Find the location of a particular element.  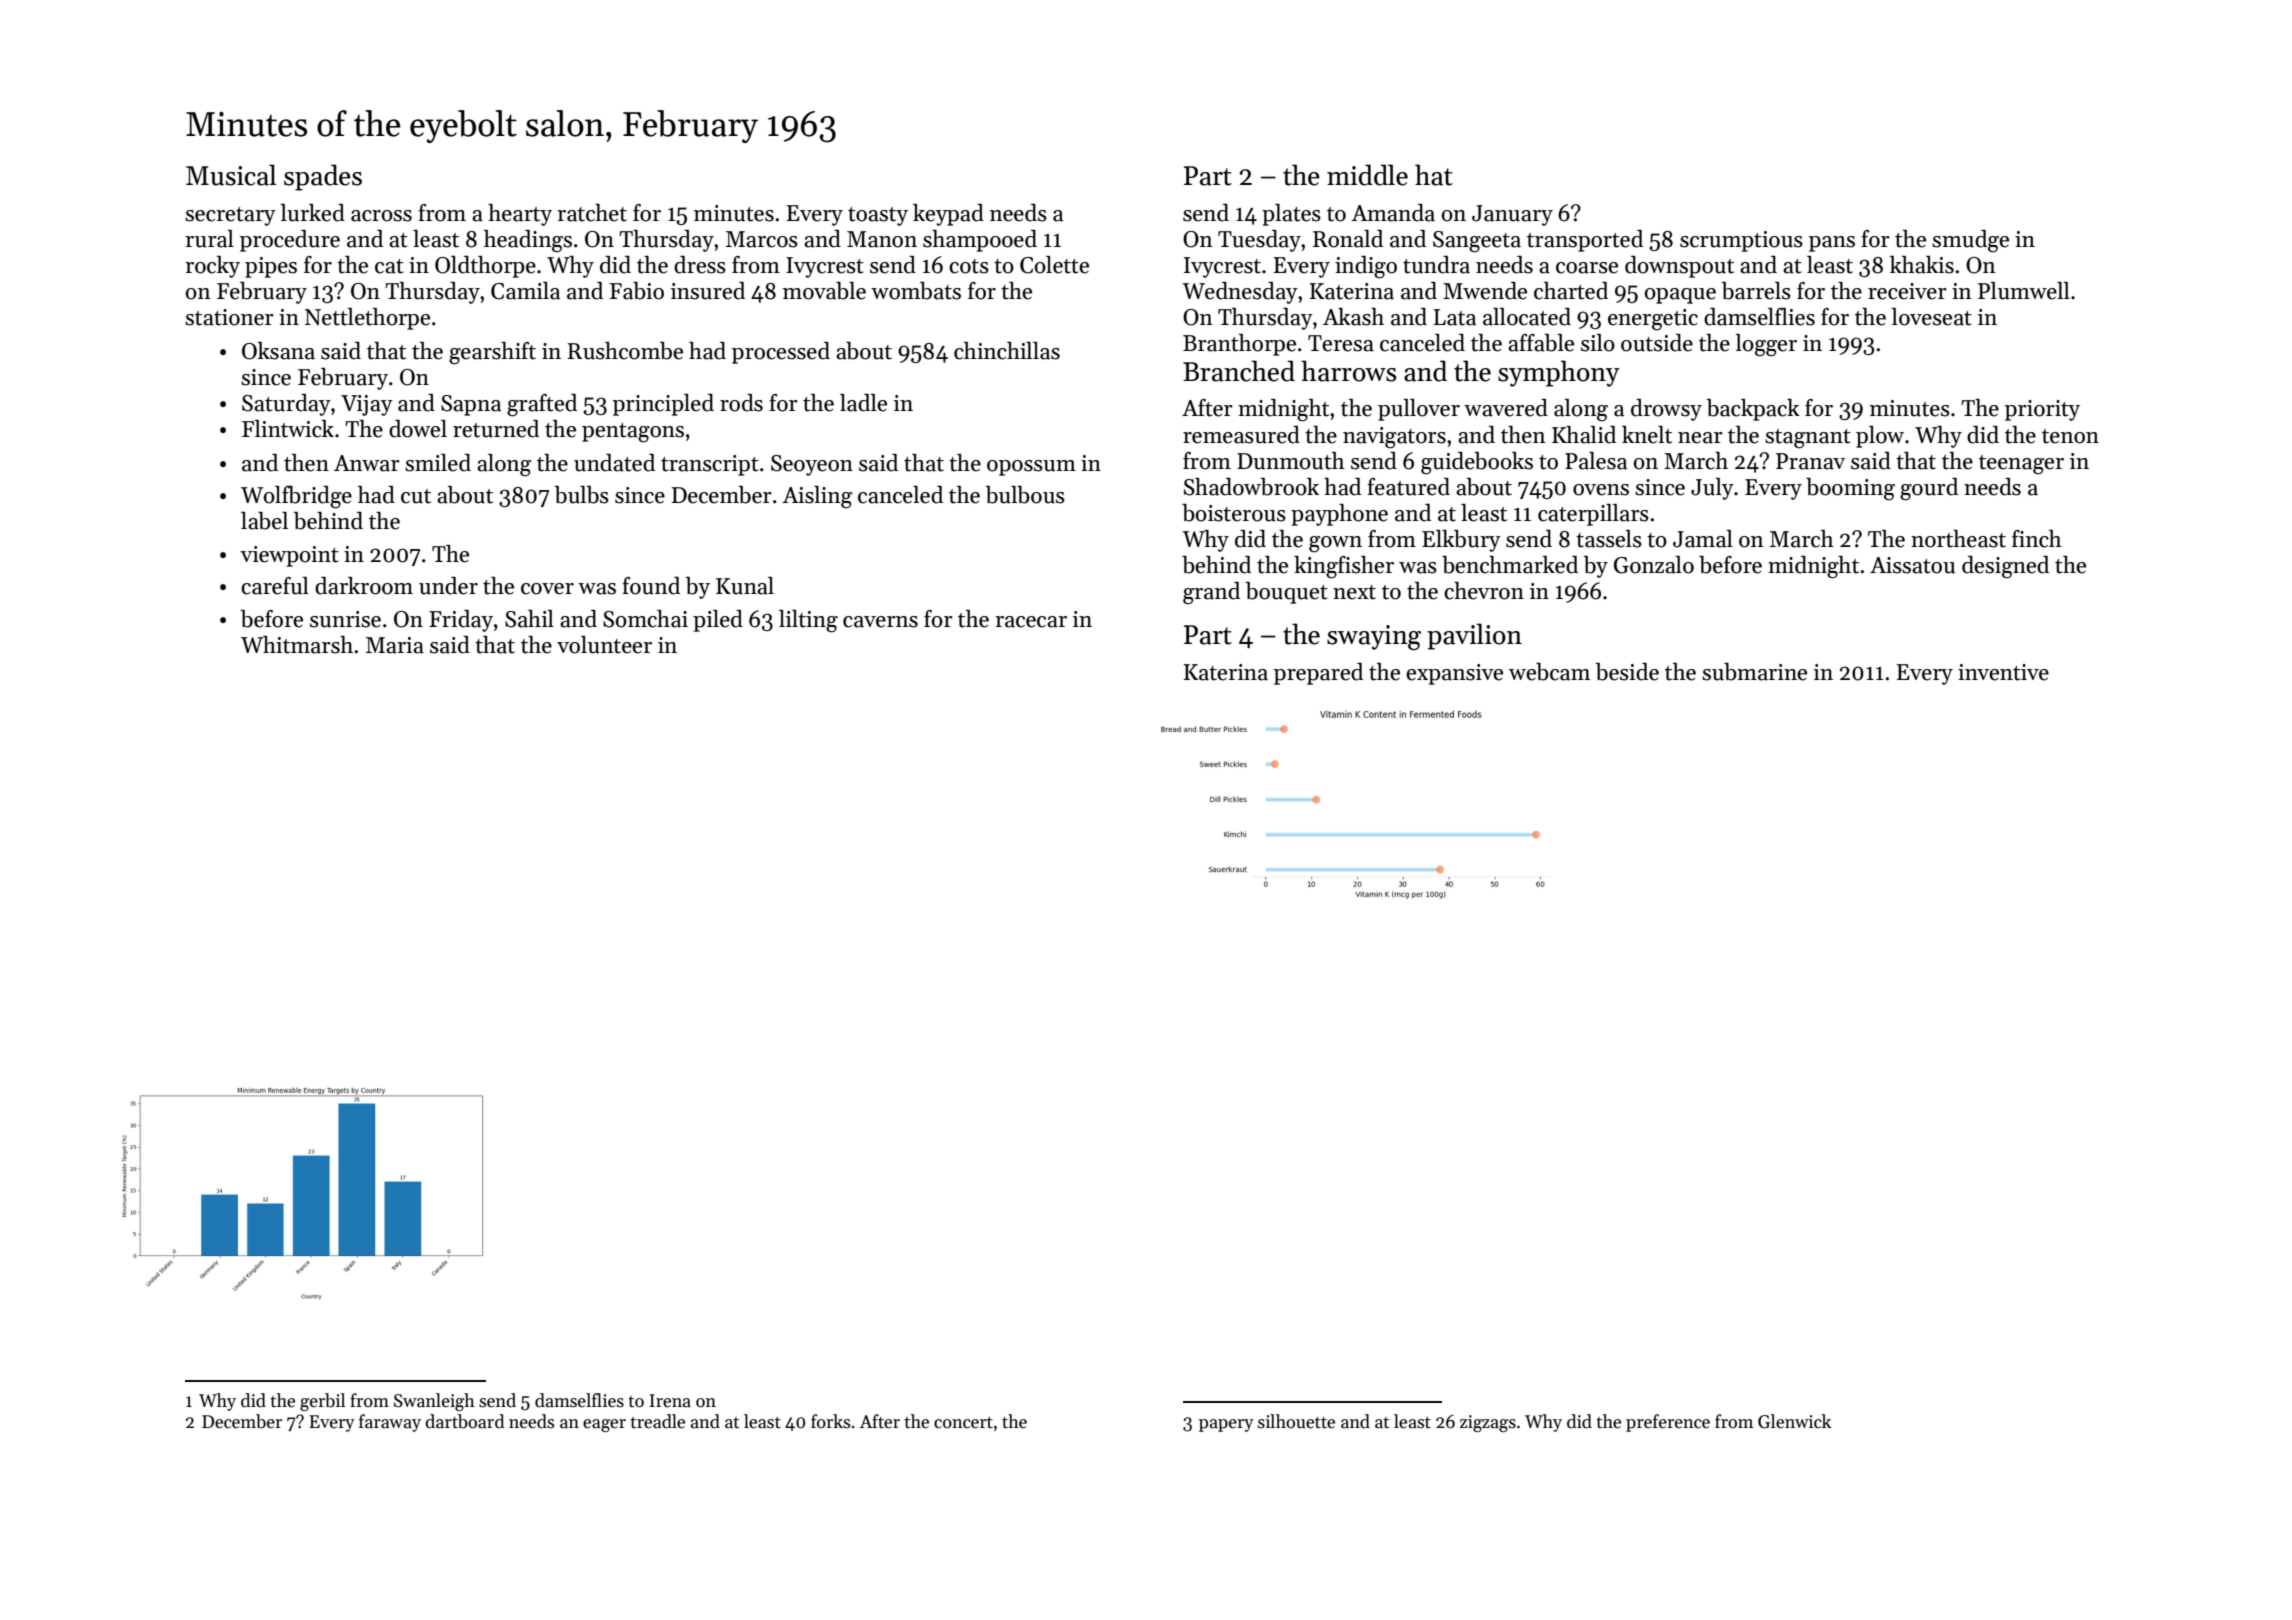

Colette is located at coordinates (1054, 265).
